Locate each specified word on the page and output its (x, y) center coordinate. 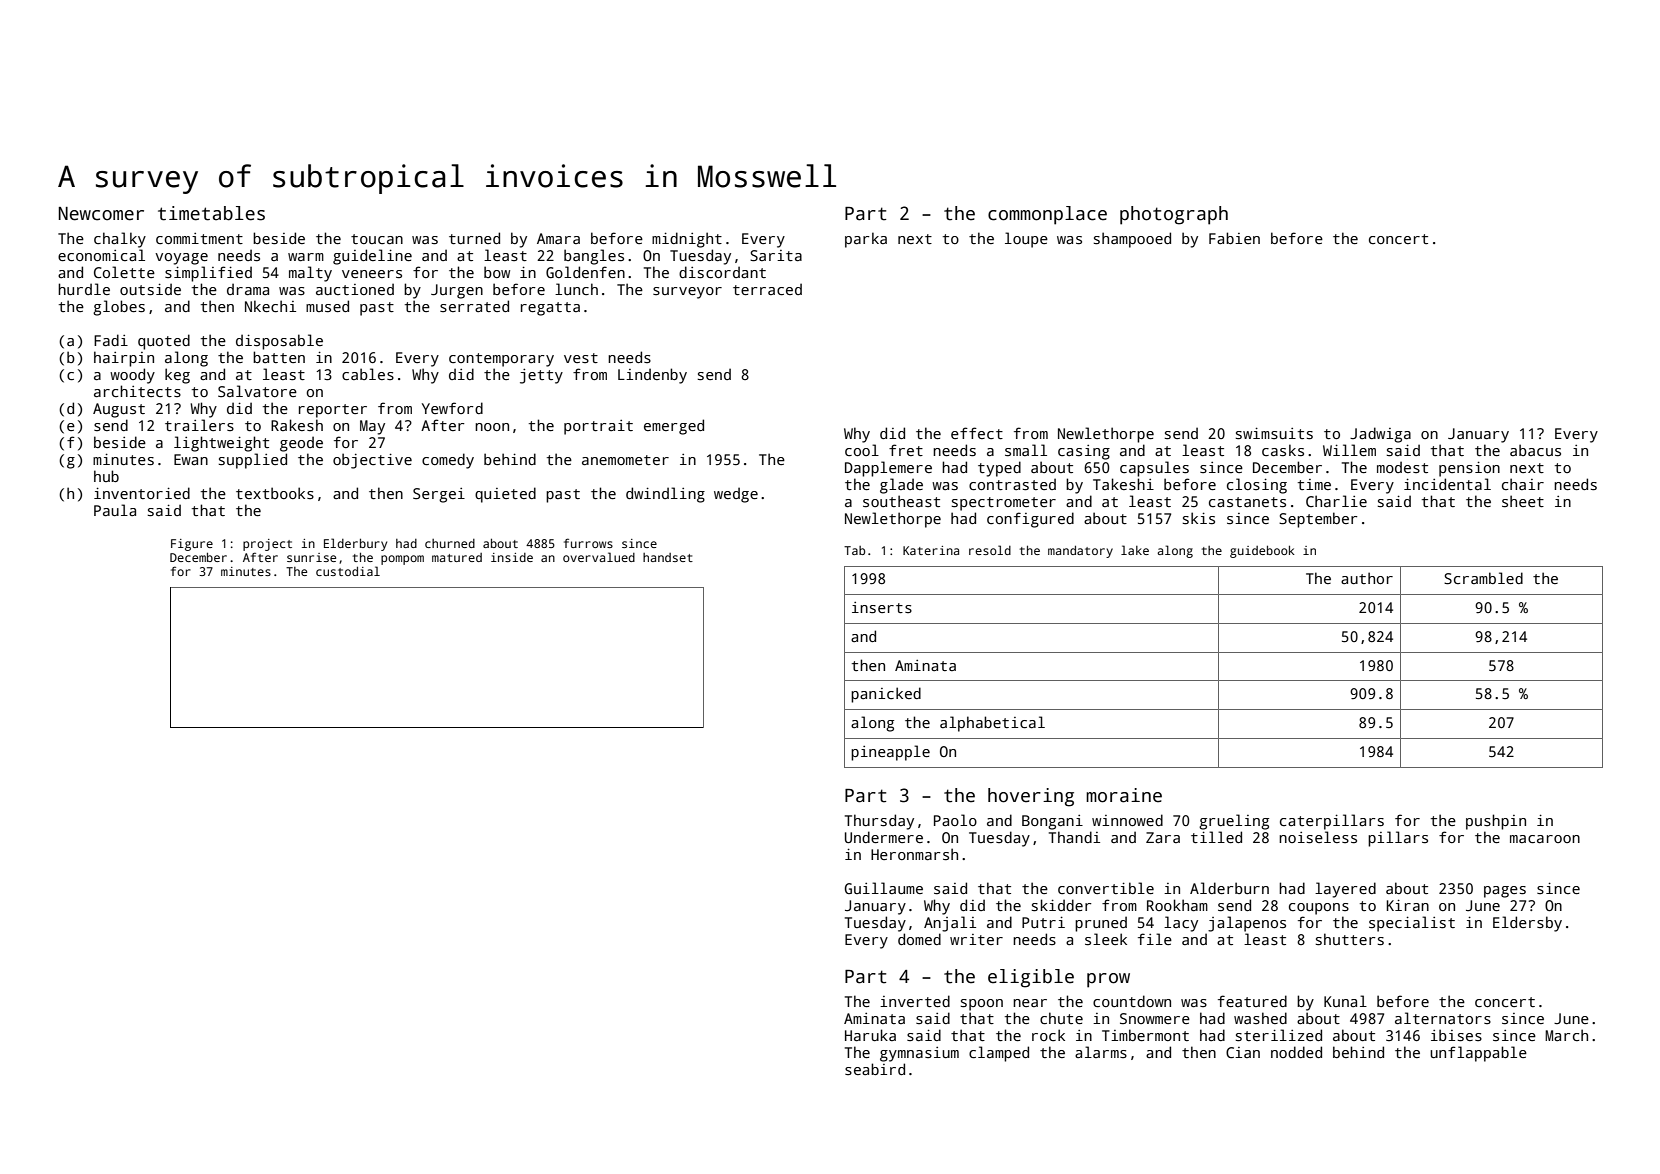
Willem (1349, 450)
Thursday (879, 822)
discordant (722, 272)
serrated (474, 306)
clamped (999, 1054)
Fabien (1234, 238)
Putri (1043, 922)
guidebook (1262, 551)
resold (990, 550)
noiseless (1318, 837)
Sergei (439, 495)
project (267, 545)
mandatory (1080, 551)
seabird (875, 1069)
